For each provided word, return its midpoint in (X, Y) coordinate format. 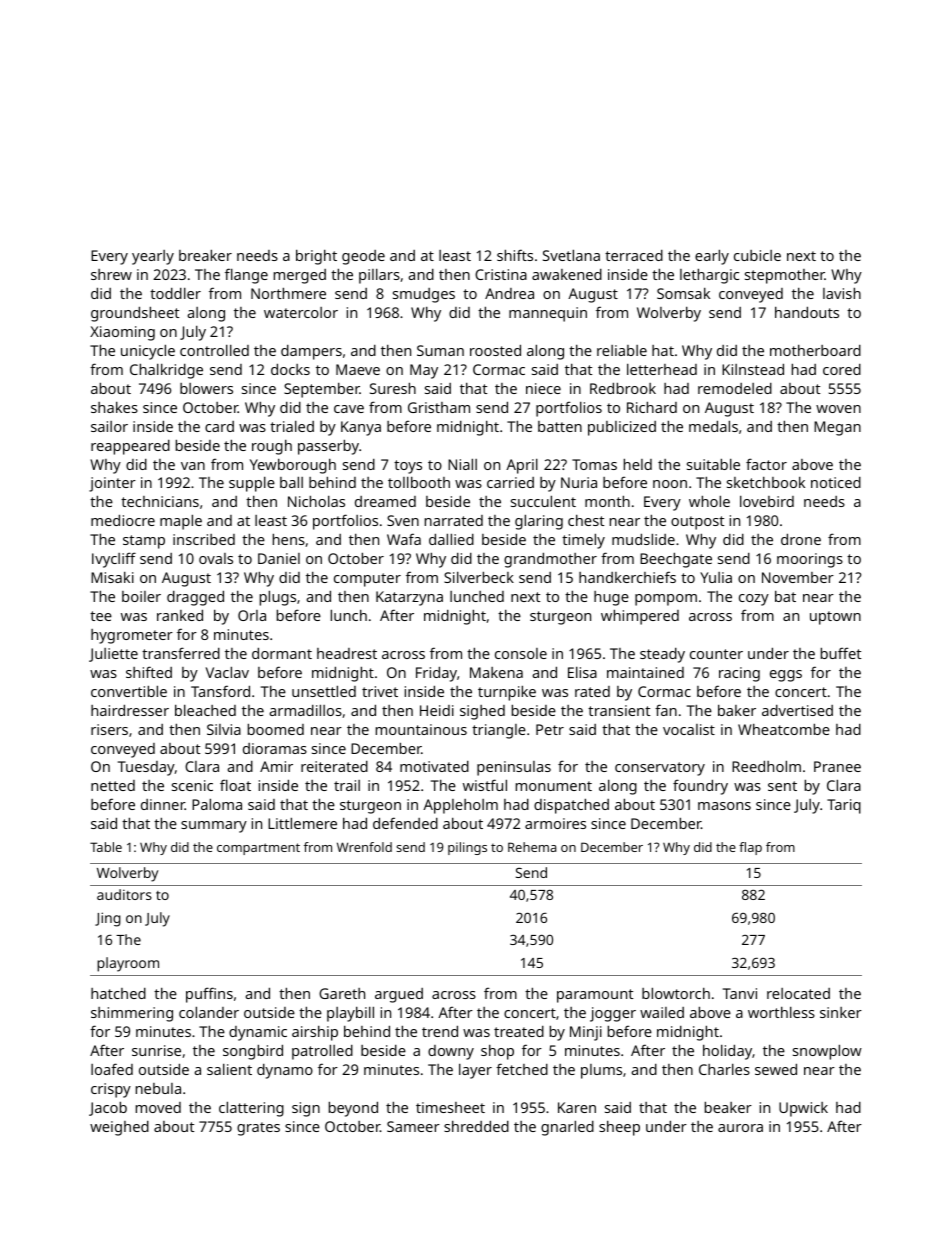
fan (666, 710)
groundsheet (135, 314)
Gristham (439, 407)
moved (158, 1107)
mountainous (421, 729)
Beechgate (676, 560)
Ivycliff (114, 560)
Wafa (404, 539)
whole (709, 501)
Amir (276, 766)
